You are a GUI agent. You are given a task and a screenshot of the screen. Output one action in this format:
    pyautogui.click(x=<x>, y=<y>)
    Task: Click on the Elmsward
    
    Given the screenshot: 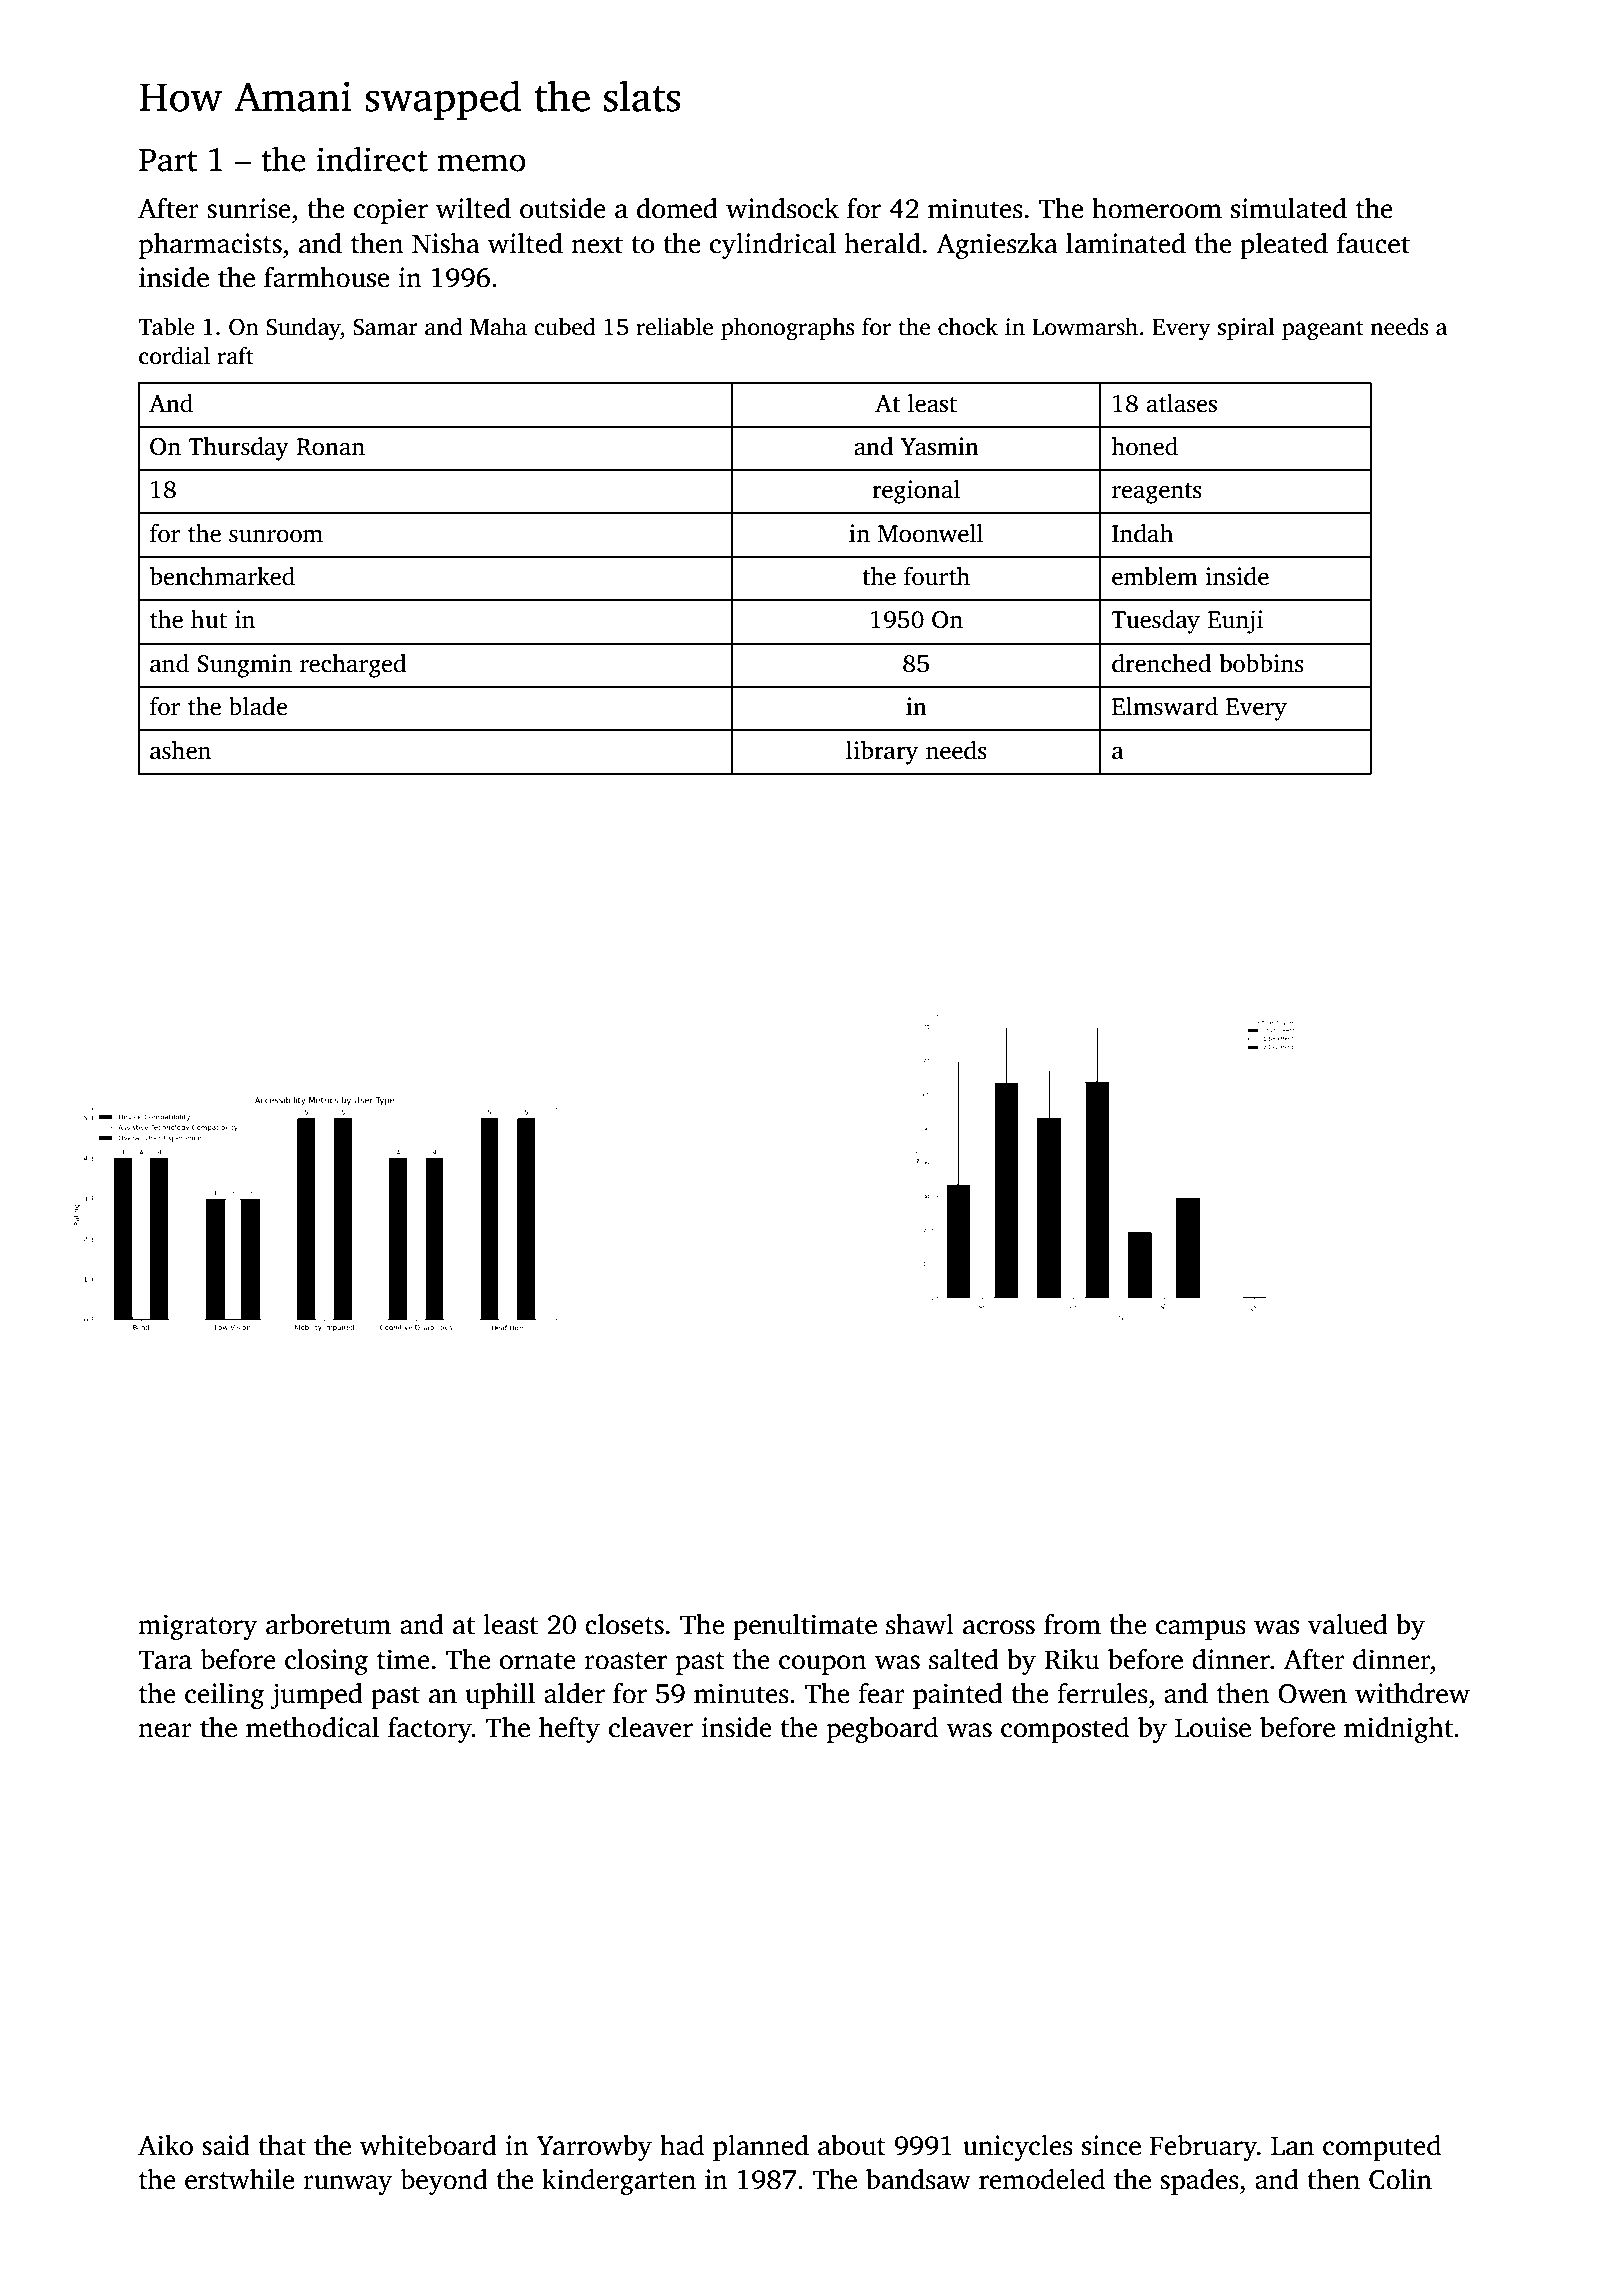 What is the action you would take?
    pyautogui.click(x=1165, y=706)
